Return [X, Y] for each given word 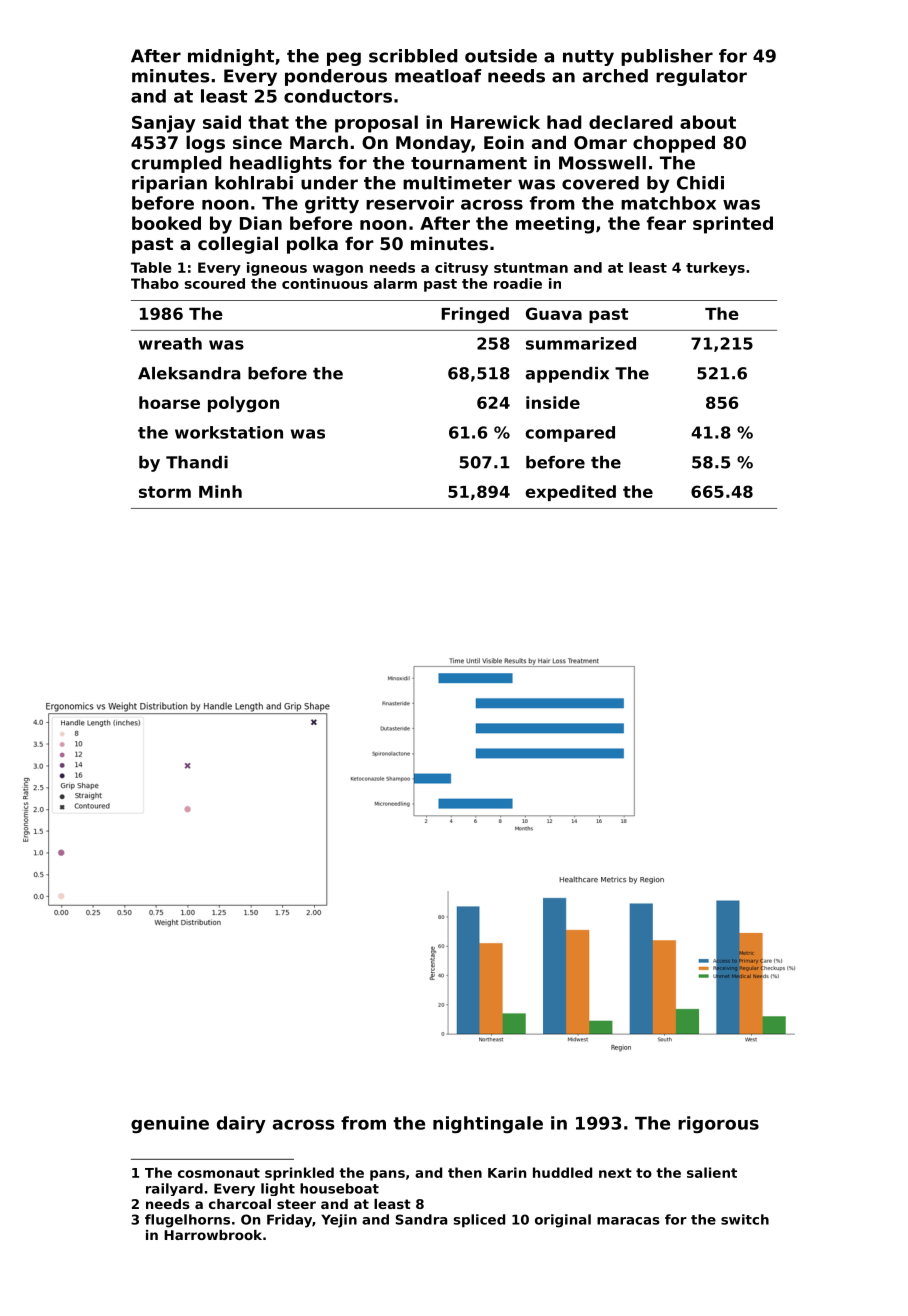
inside [553, 402]
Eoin [504, 142]
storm [165, 492]
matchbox [668, 203]
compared [570, 434]
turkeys [715, 269]
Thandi [197, 462]
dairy [241, 1125]
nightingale [488, 1124]
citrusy [461, 269]
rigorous [718, 1124]
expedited [570, 493]
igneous [277, 269]
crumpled [176, 164]
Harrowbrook [213, 1235]
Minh [220, 491]
